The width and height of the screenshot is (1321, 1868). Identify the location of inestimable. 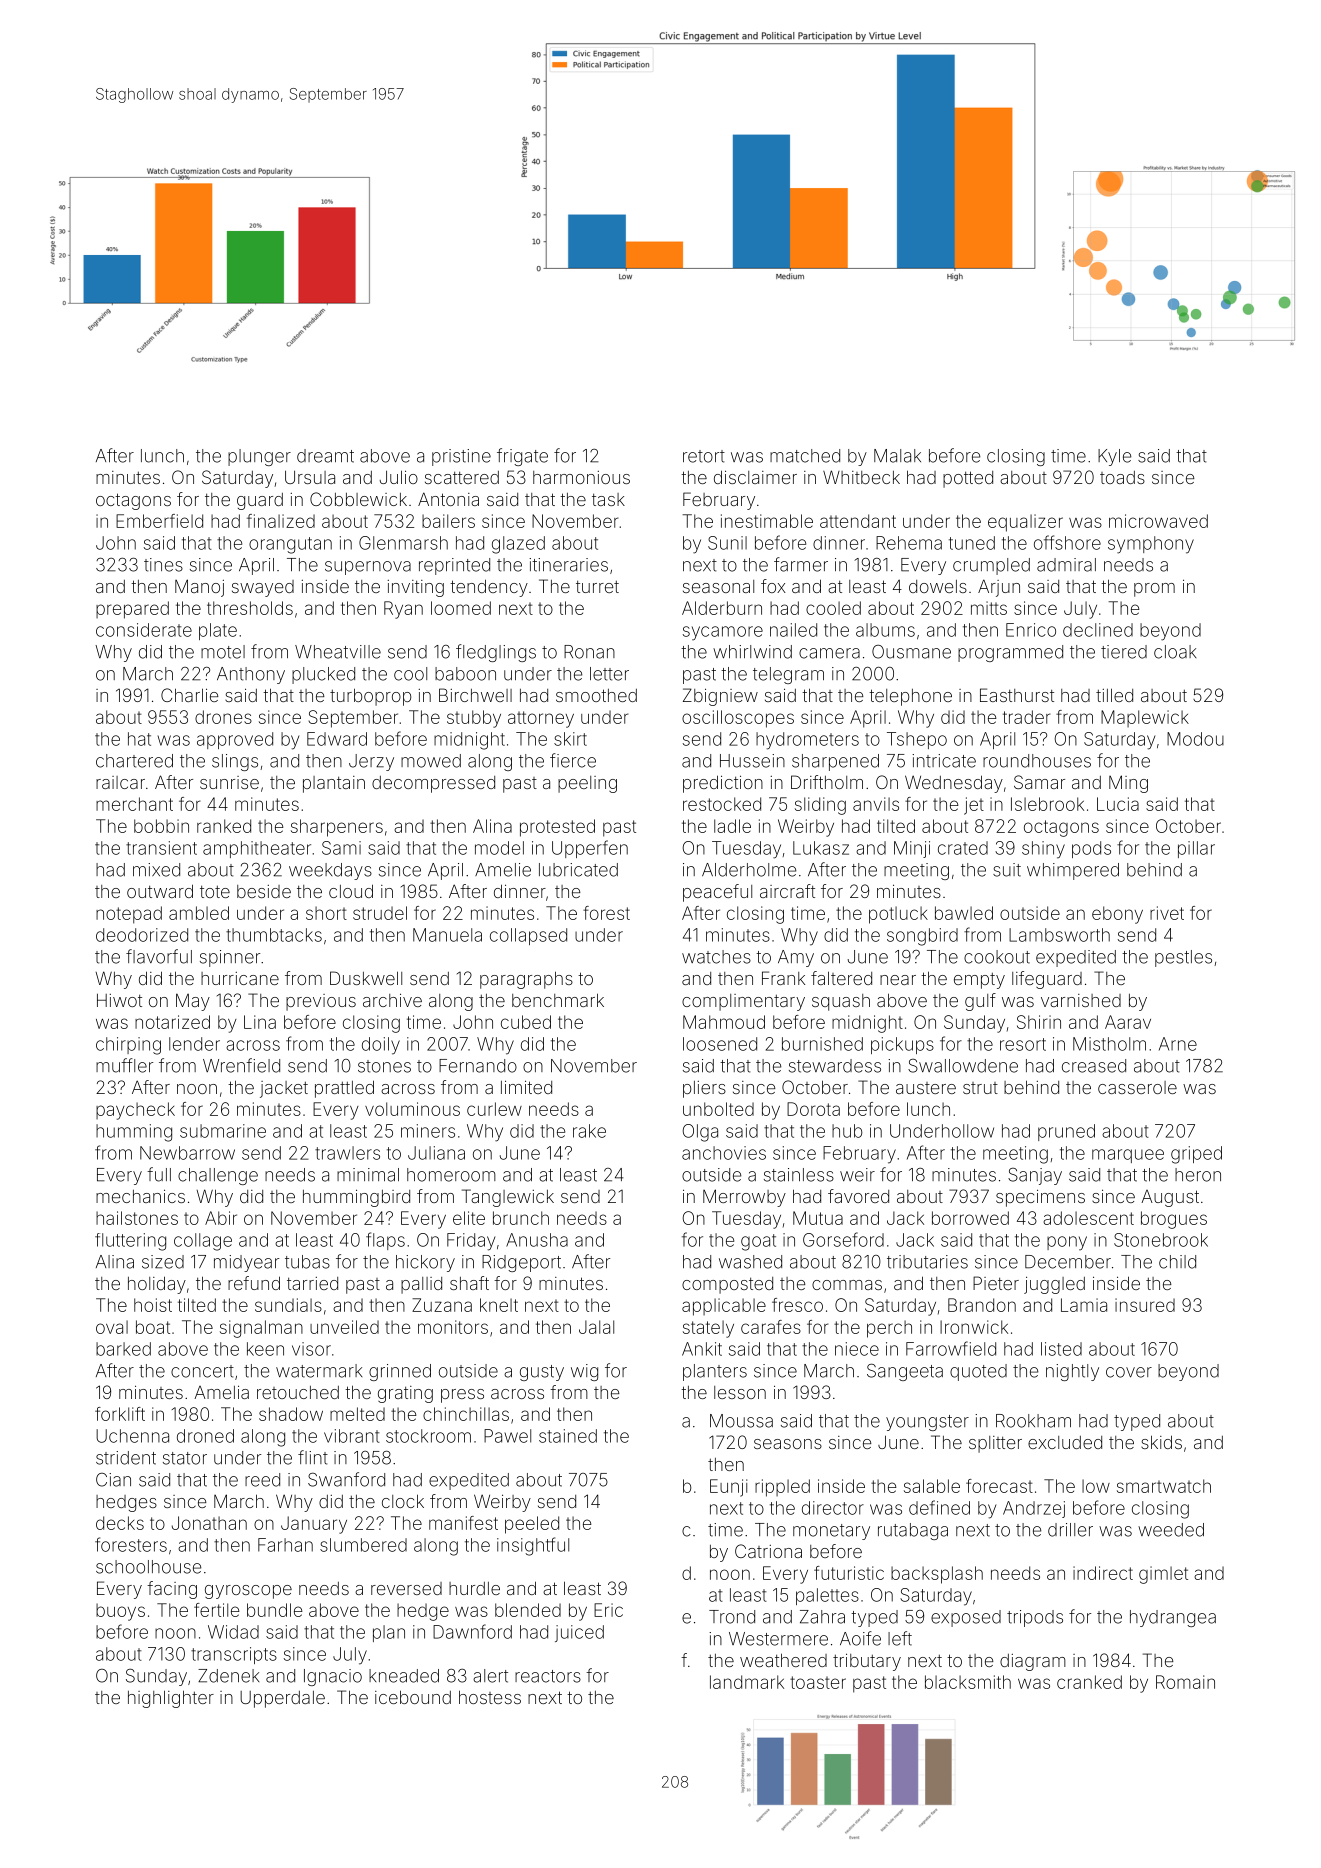
(767, 521).
